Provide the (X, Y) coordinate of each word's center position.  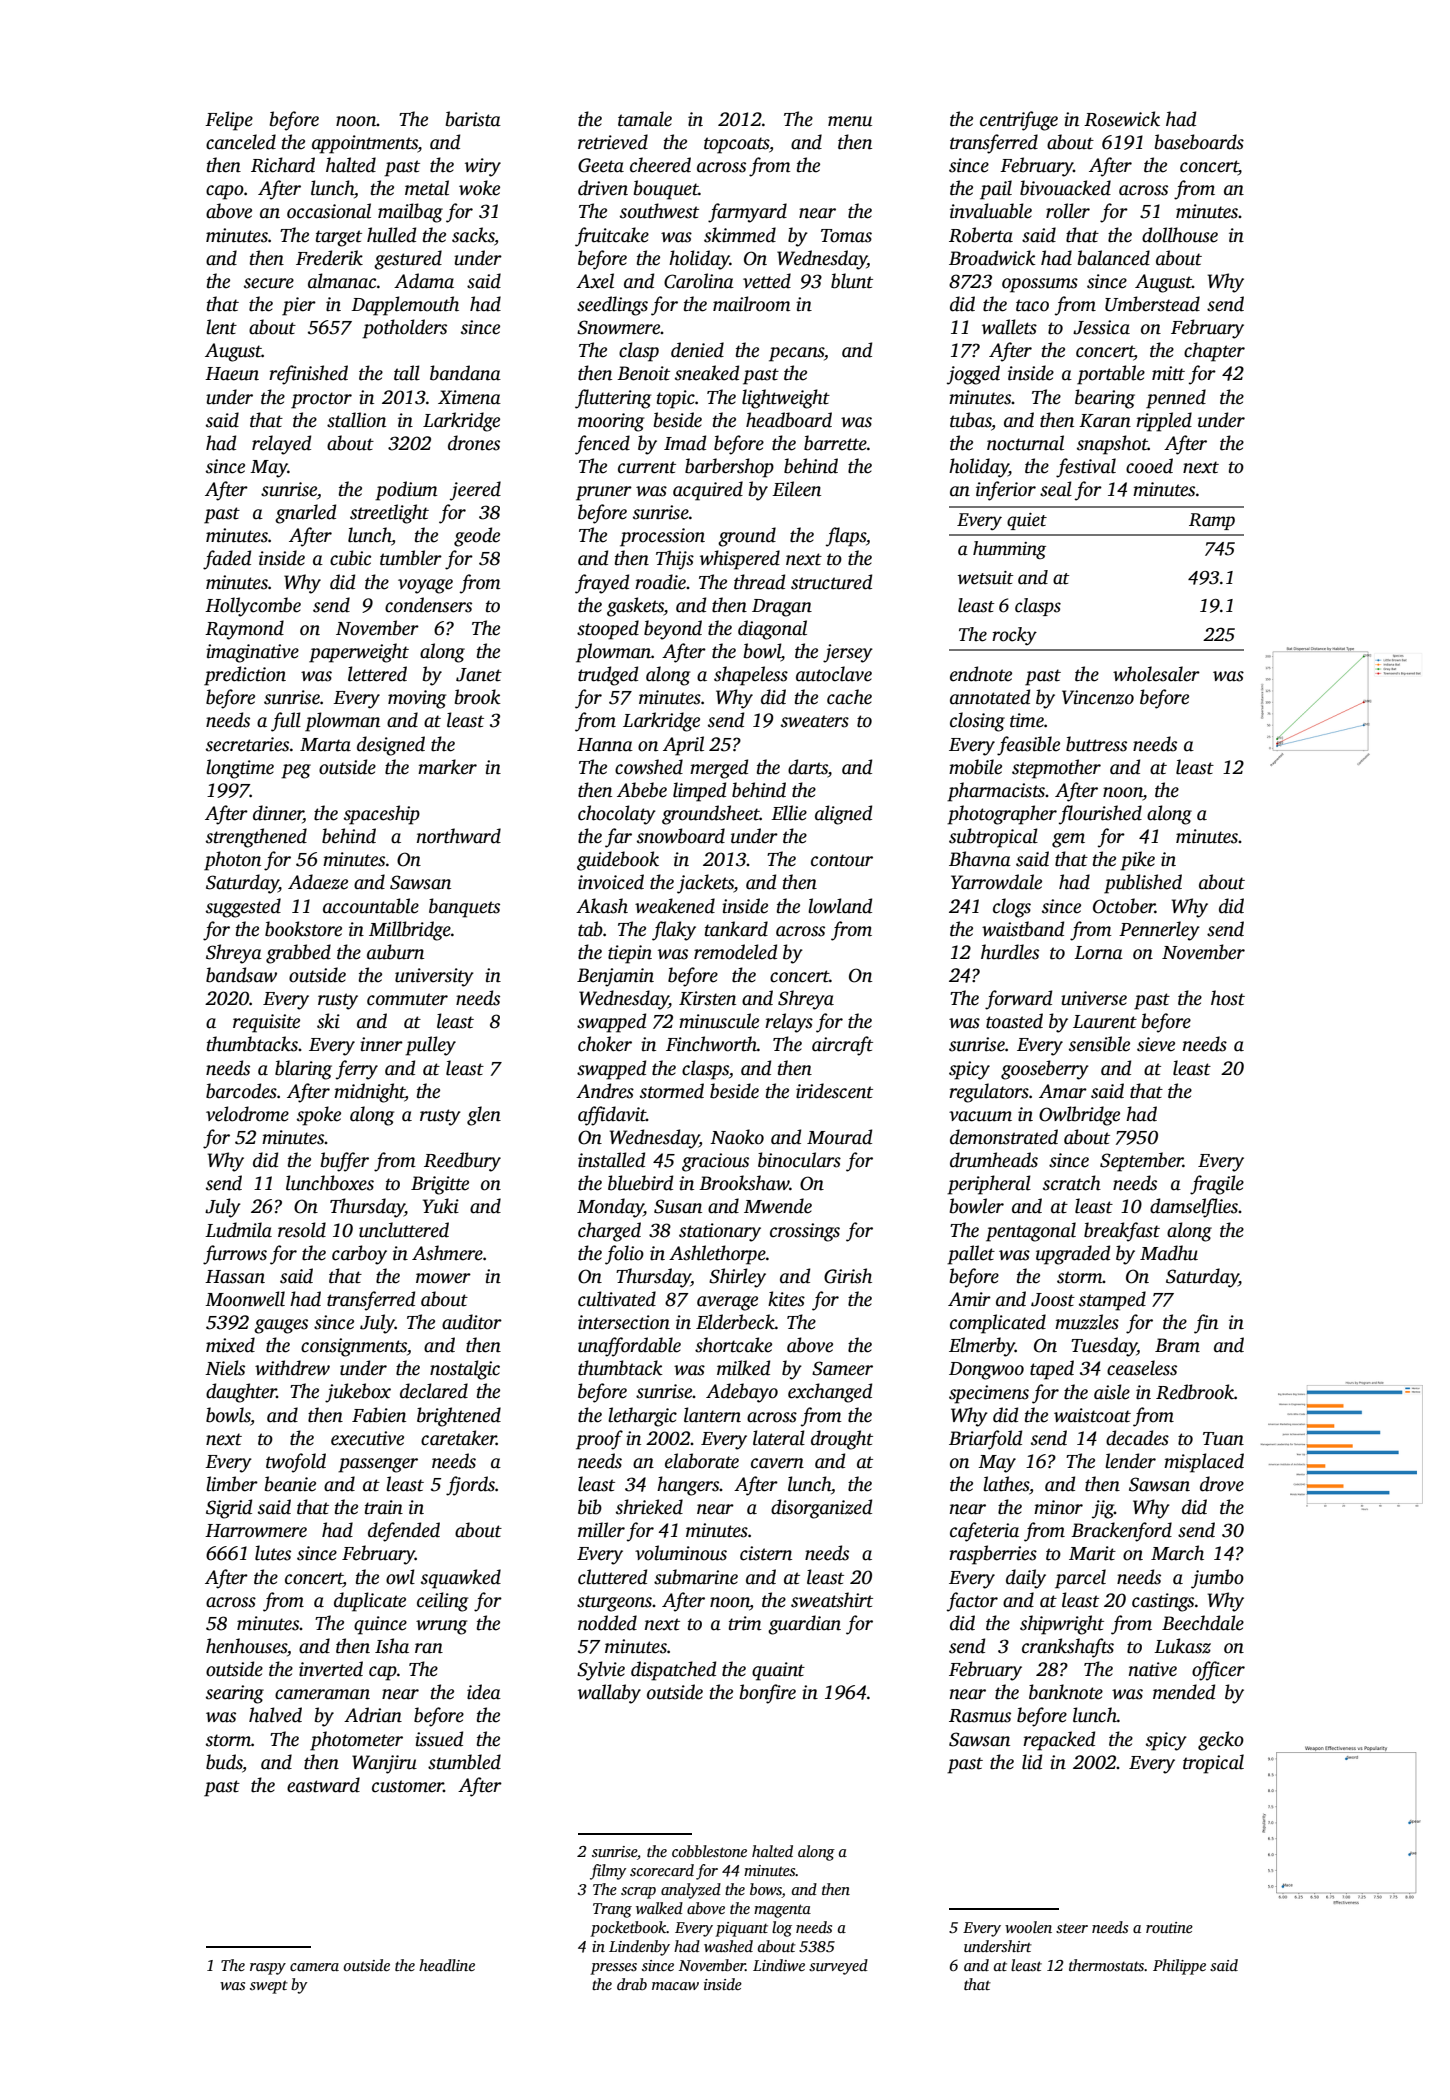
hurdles (1010, 952)
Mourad (839, 1137)
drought (842, 1440)
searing (235, 1694)
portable (1111, 375)
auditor (472, 1322)
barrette (835, 443)
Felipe (229, 121)
